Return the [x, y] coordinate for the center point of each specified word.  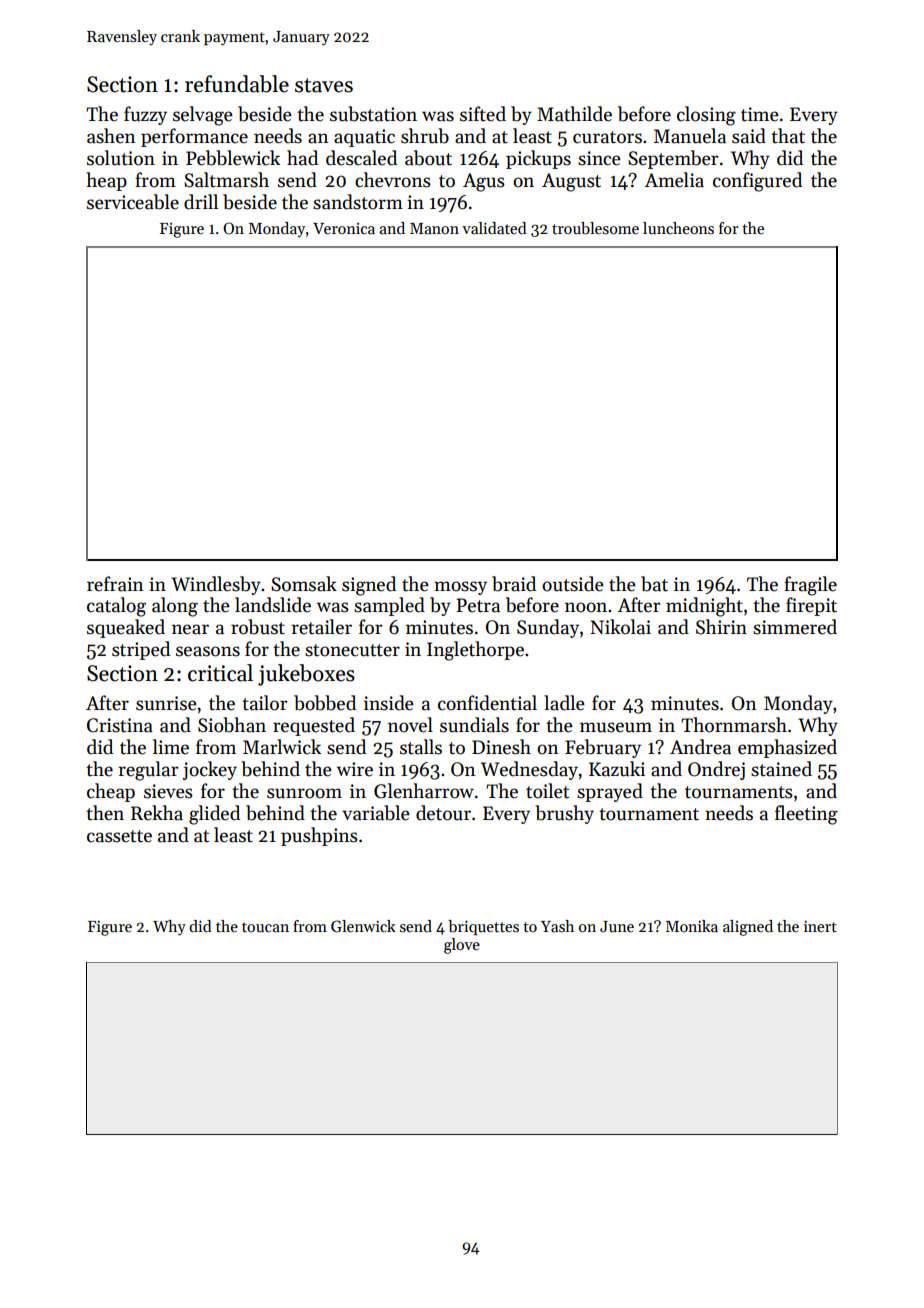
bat [654, 584]
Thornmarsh [734, 725]
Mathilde [574, 114]
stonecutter [352, 650]
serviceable [133, 202]
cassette [119, 836]
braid [514, 584]
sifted [483, 114]
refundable [237, 84]
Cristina [120, 725]
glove [462, 946]
